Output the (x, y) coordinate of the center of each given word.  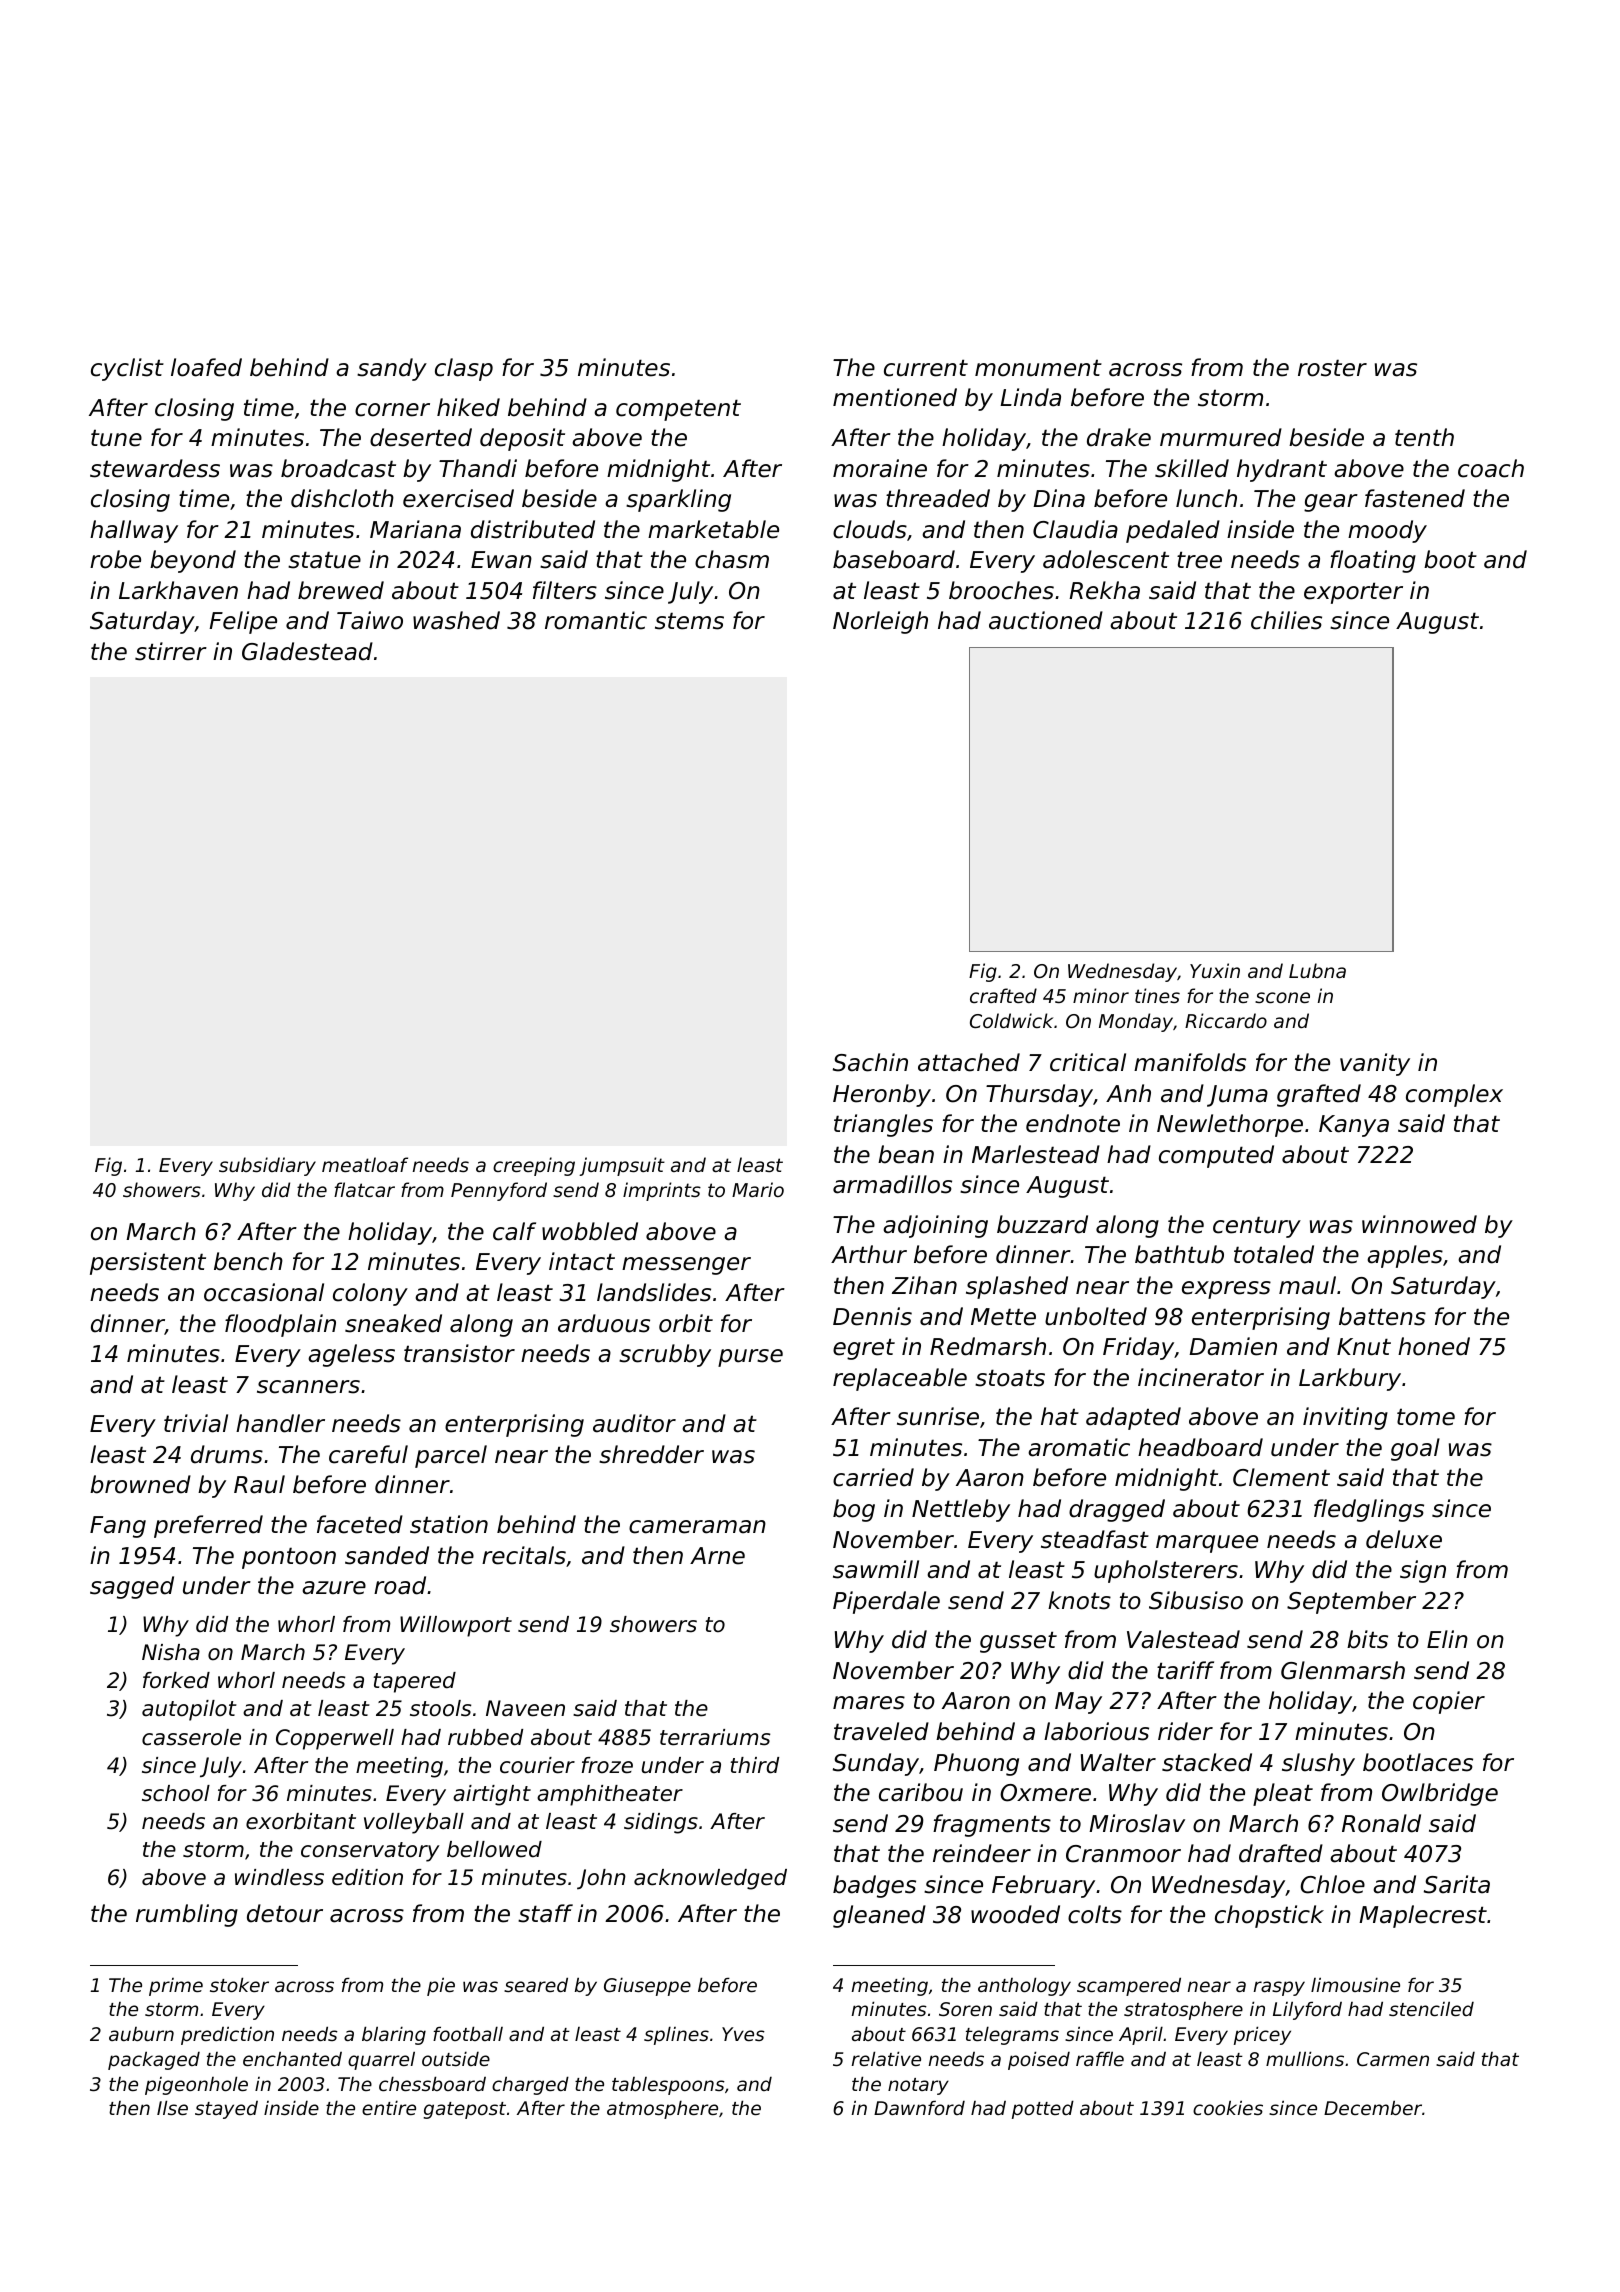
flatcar (364, 1189)
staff (545, 1913)
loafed (206, 367)
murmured (1221, 437)
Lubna (1317, 970)
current (926, 368)
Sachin (870, 1062)
